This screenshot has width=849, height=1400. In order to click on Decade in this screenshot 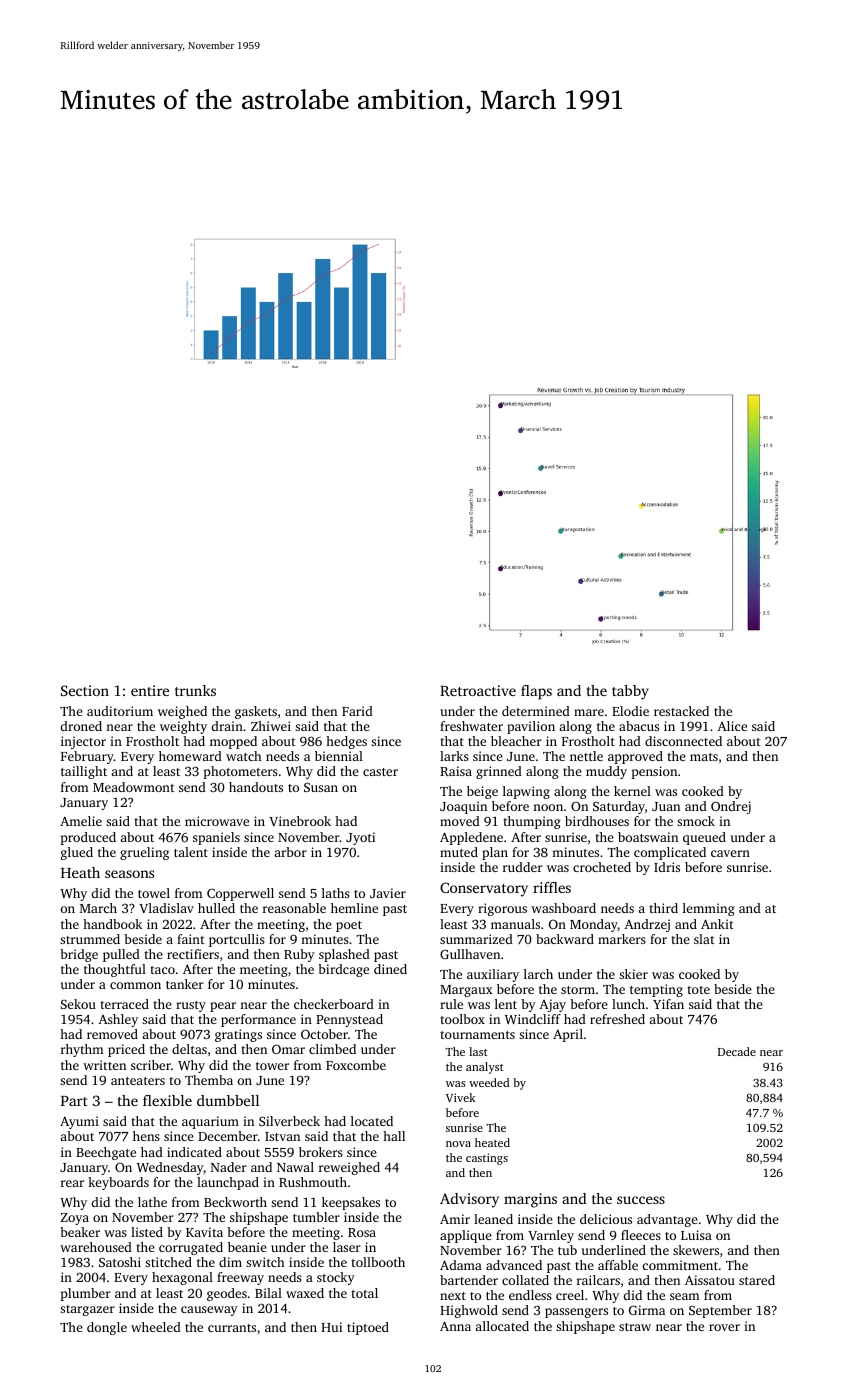, I will do `click(737, 1051)`.
